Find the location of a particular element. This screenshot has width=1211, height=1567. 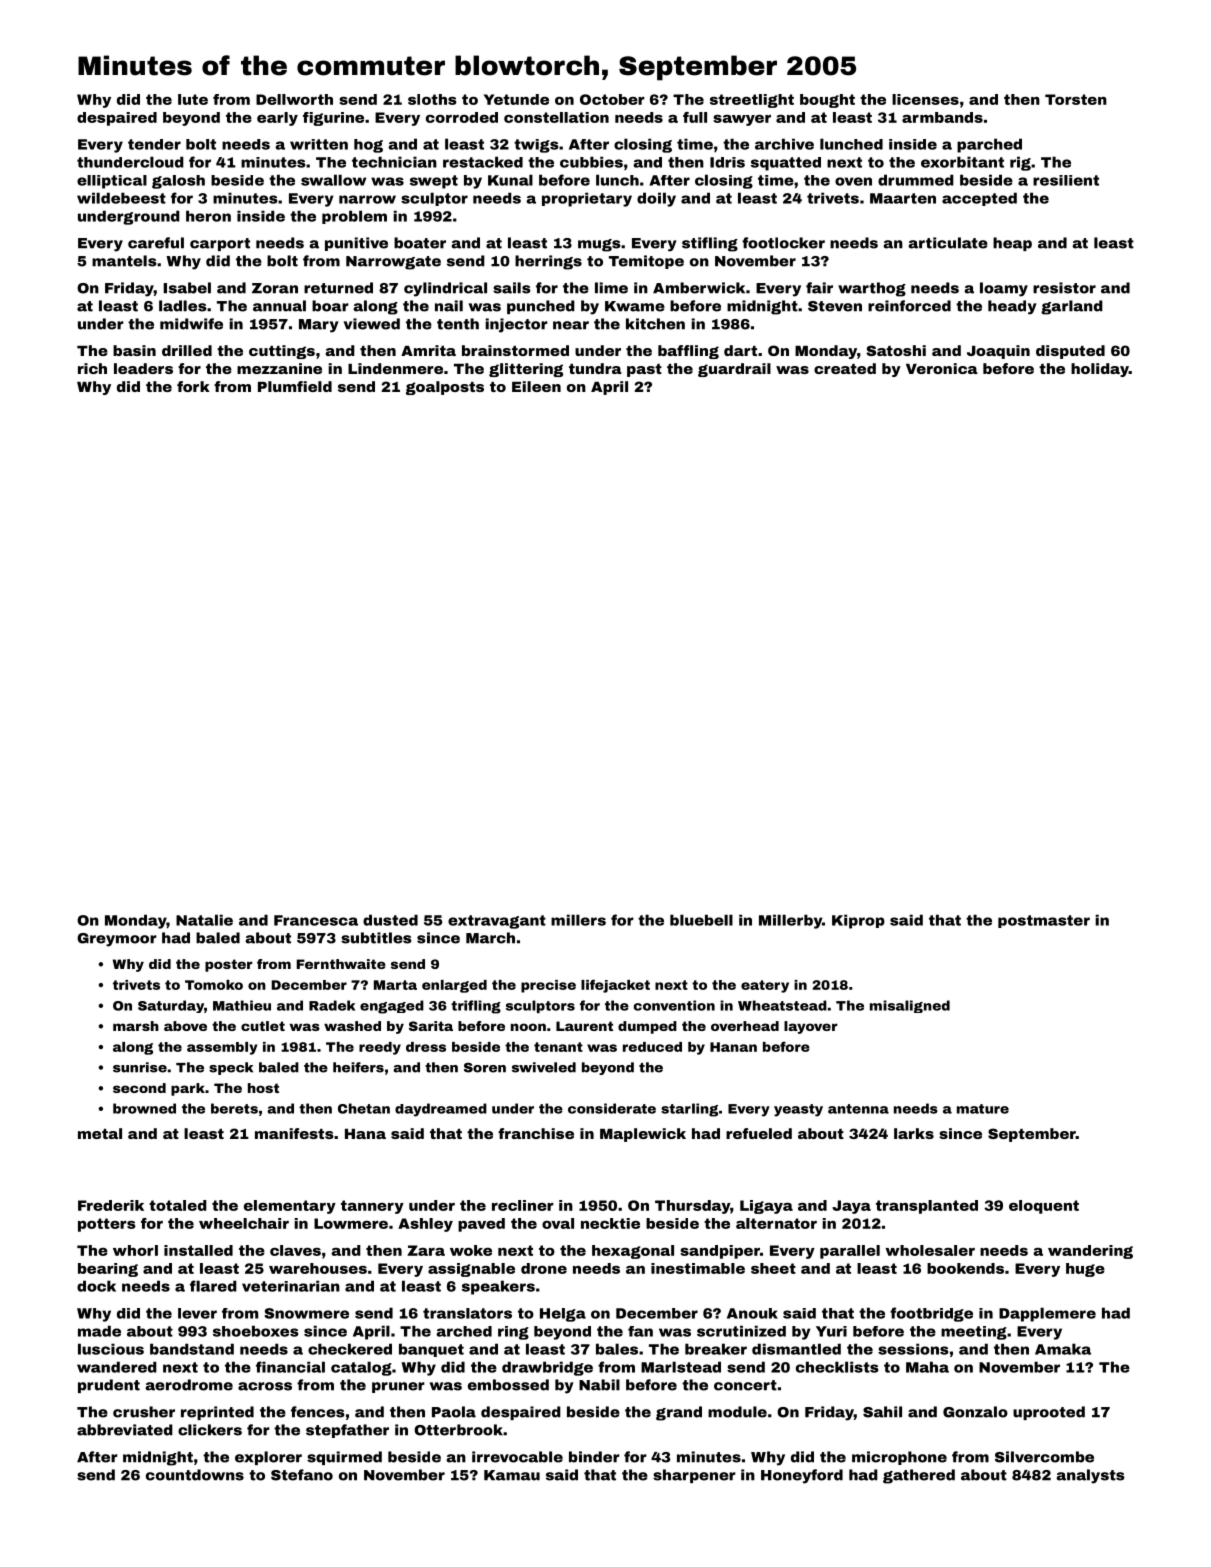

Ashley is located at coordinates (425, 1225).
